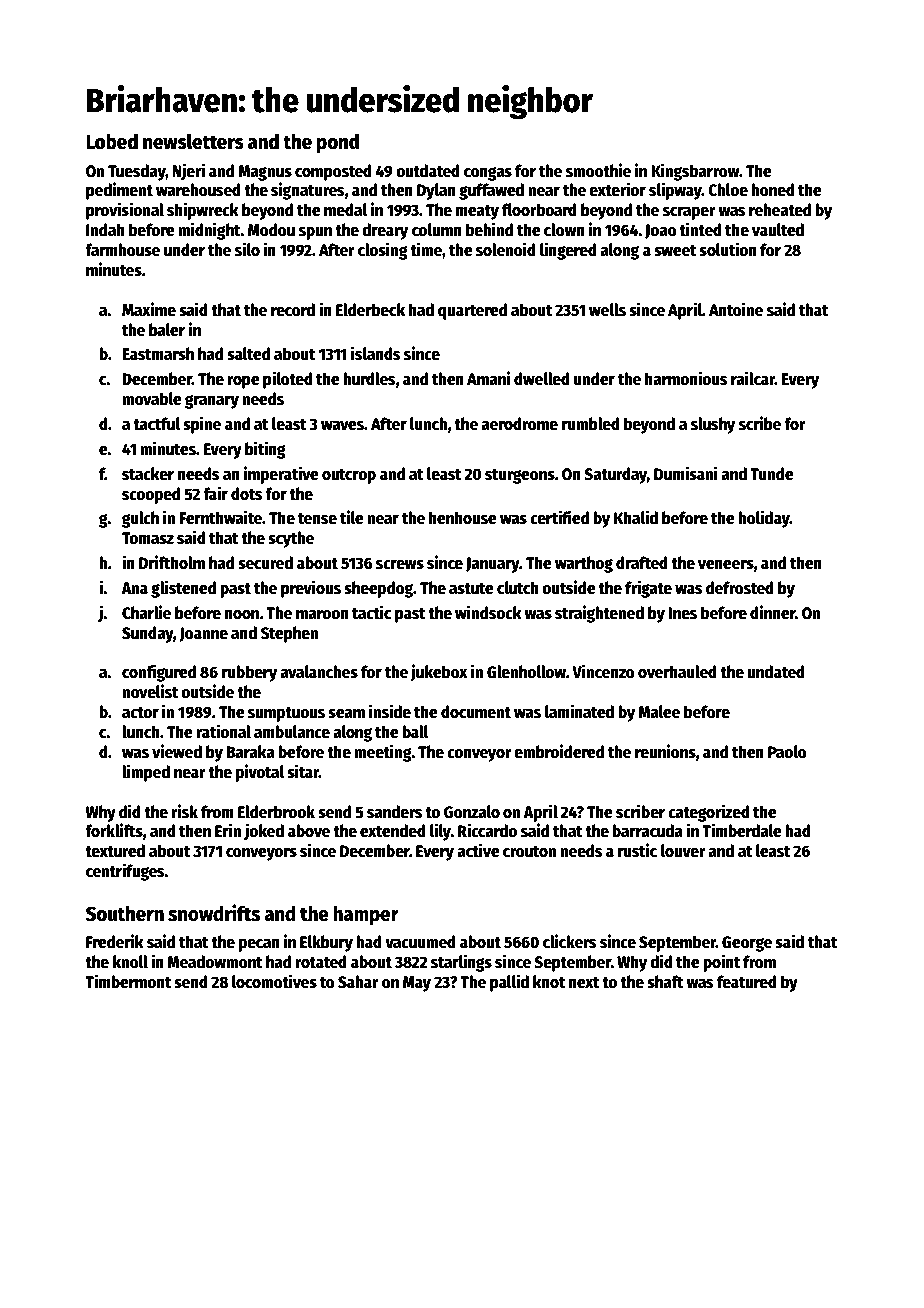 The image size is (924, 1308). Describe the element at coordinates (281, 475) in the image. I see `imperative` at that location.
